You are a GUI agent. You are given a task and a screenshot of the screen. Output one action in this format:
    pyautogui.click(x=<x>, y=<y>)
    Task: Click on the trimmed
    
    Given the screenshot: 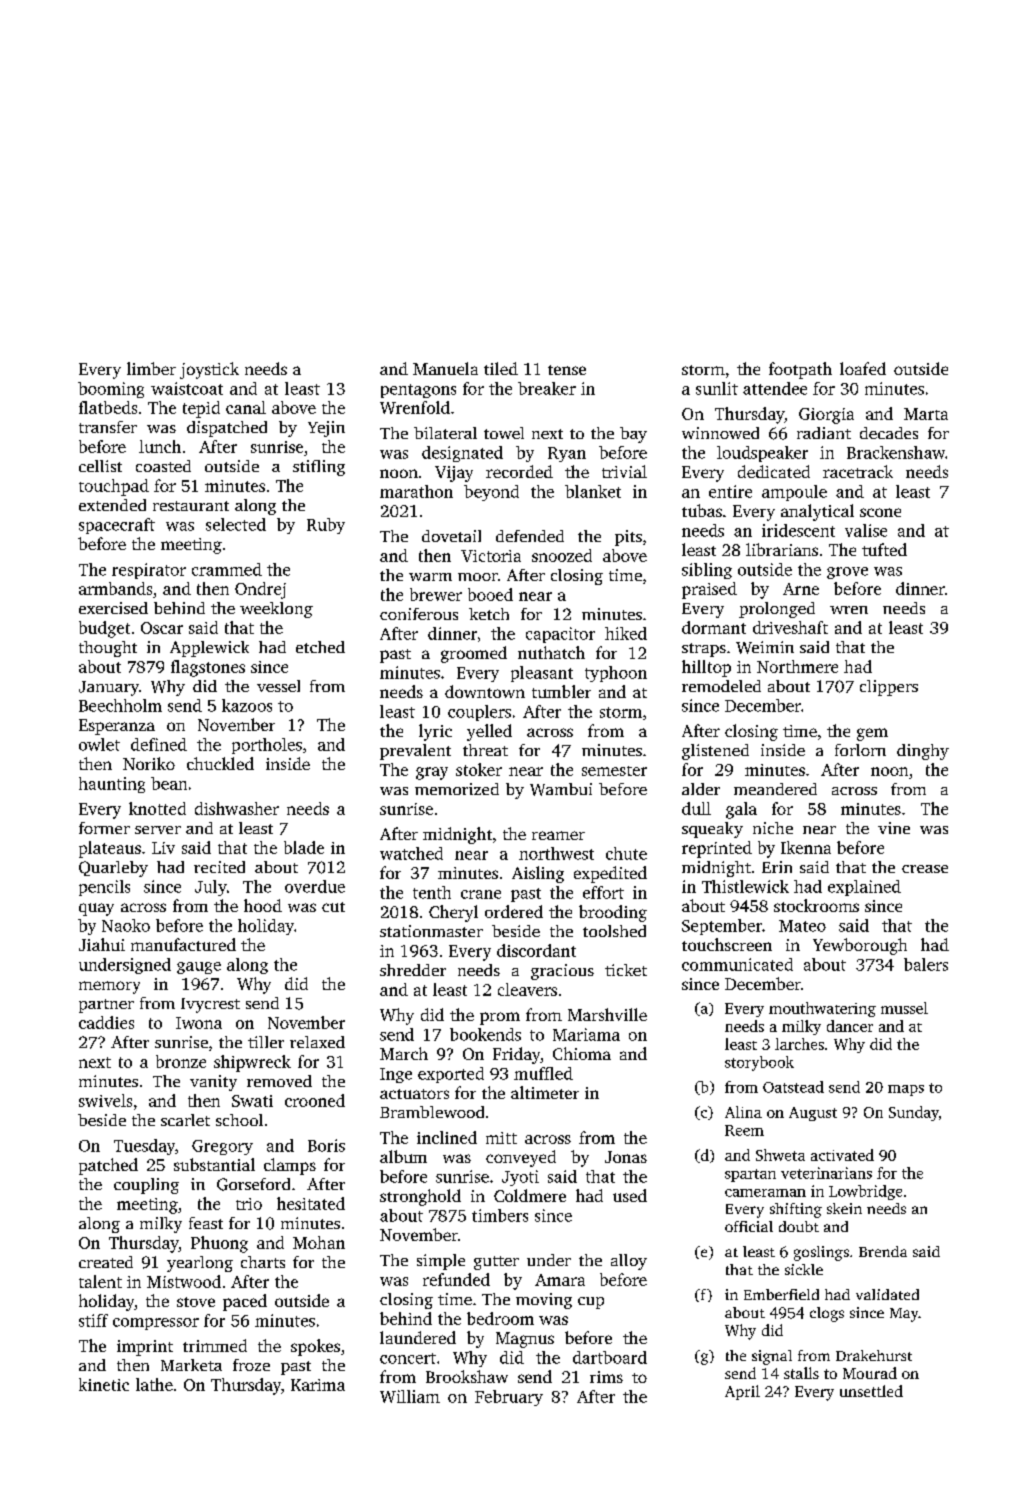 What is the action you would take?
    pyautogui.click(x=215, y=1345)
